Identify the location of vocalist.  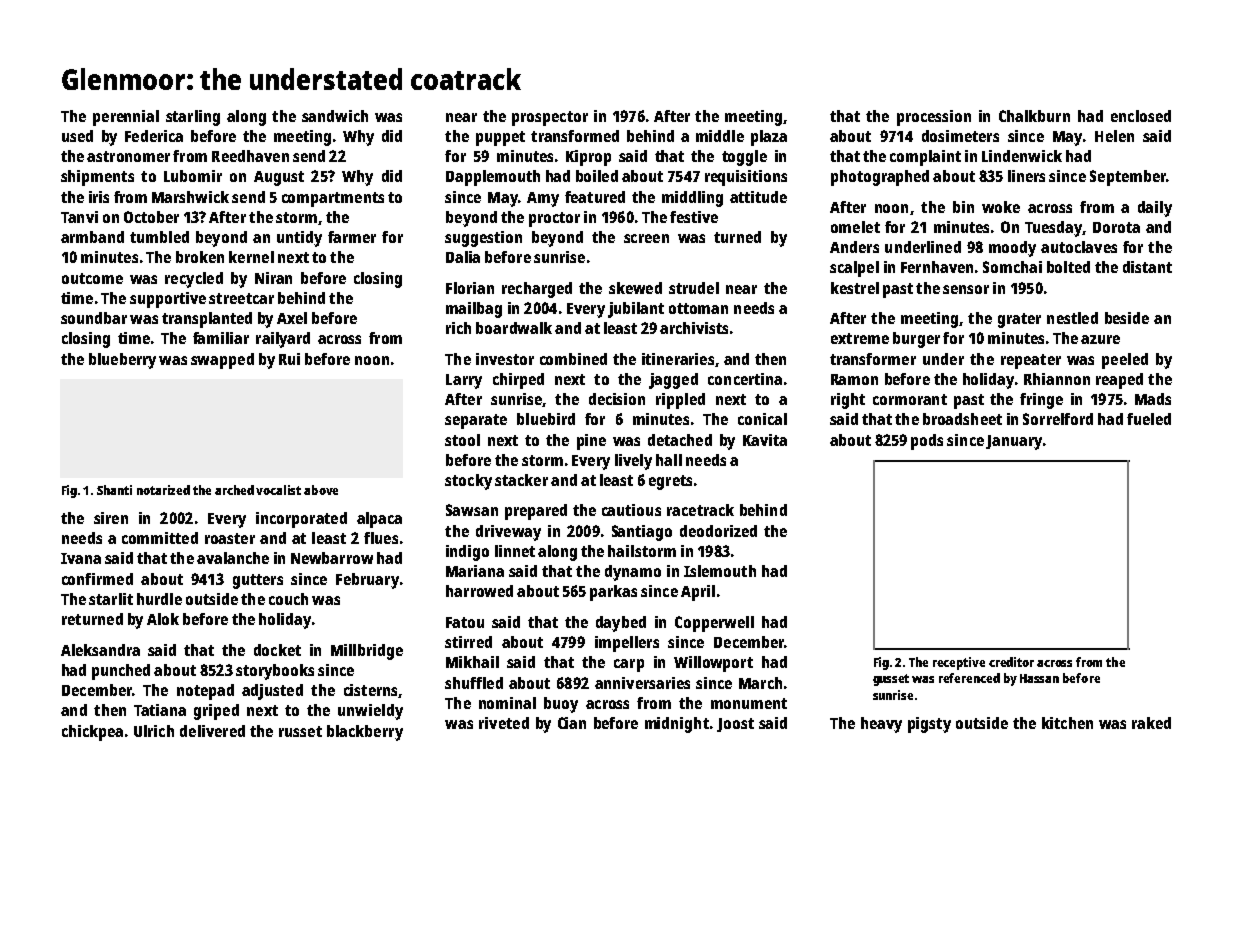
(278, 490).
